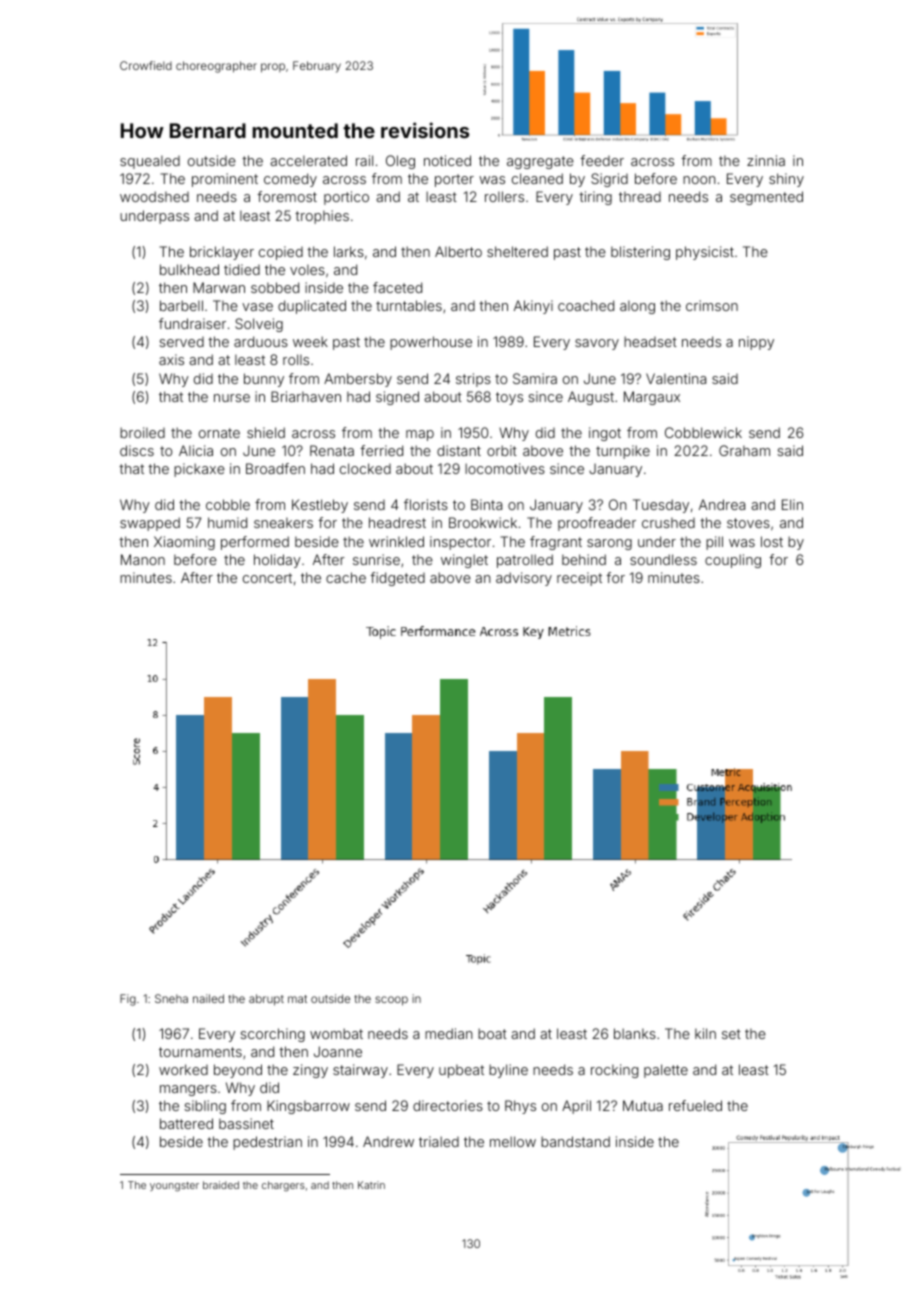 This document has height=1308, width=924. What do you see at coordinates (391, 1001) in the document?
I see `scoop` at bounding box center [391, 1001].
